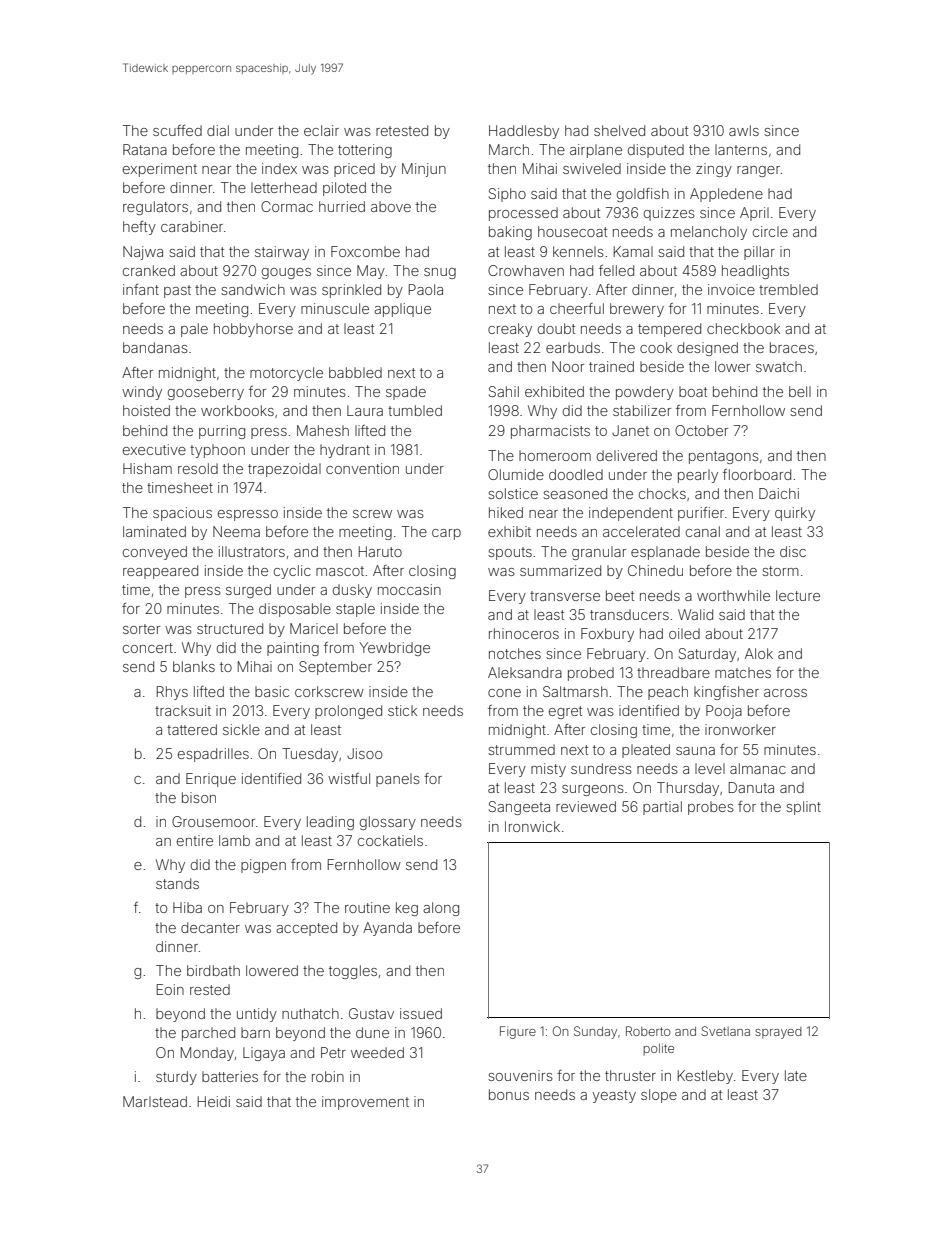 The image size is (952, 1233). Describe the element at coordinates (509, 1094) in the screenshot. I see `bonus` at that location.
